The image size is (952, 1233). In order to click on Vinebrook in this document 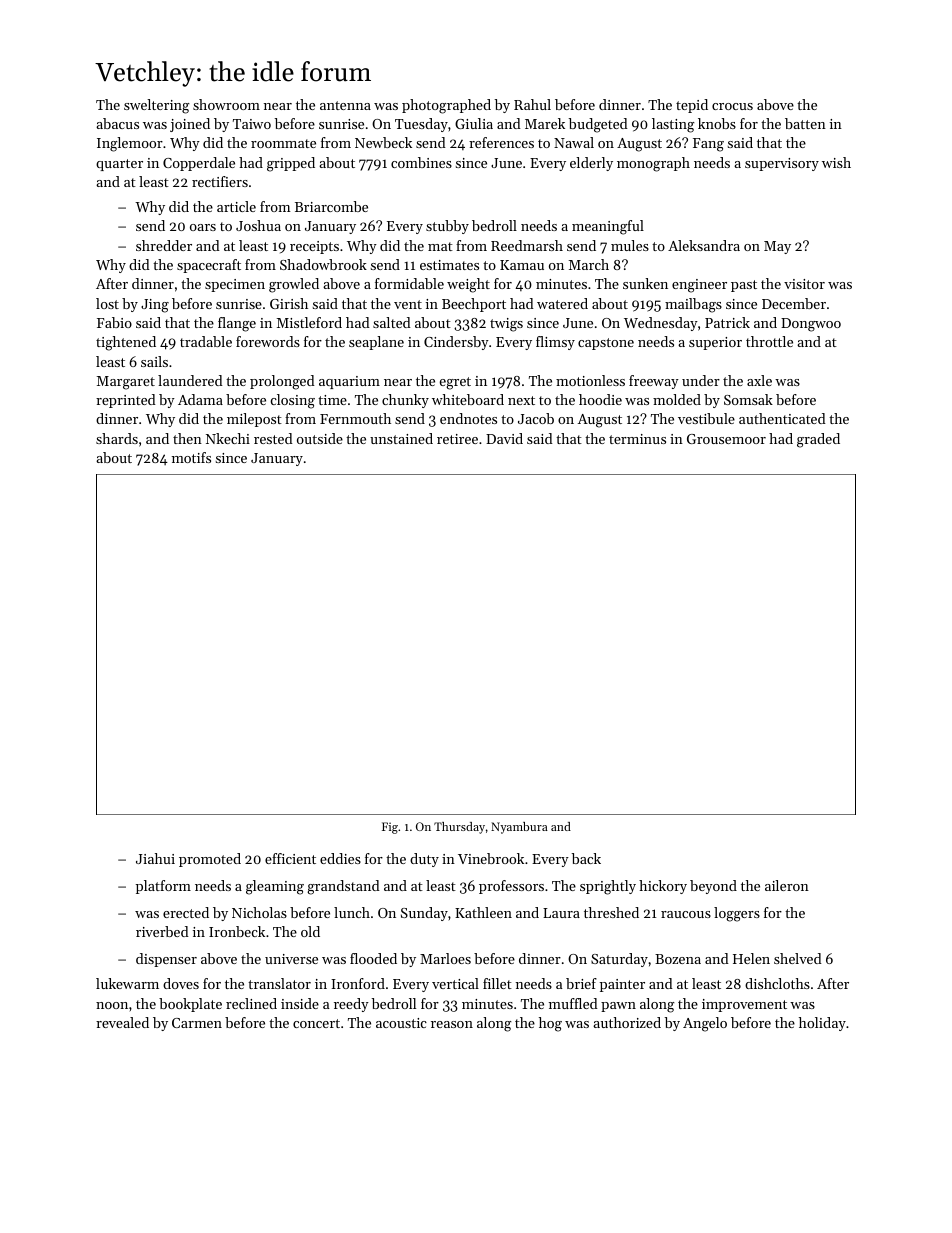, I will do `click(491, 858)`.
